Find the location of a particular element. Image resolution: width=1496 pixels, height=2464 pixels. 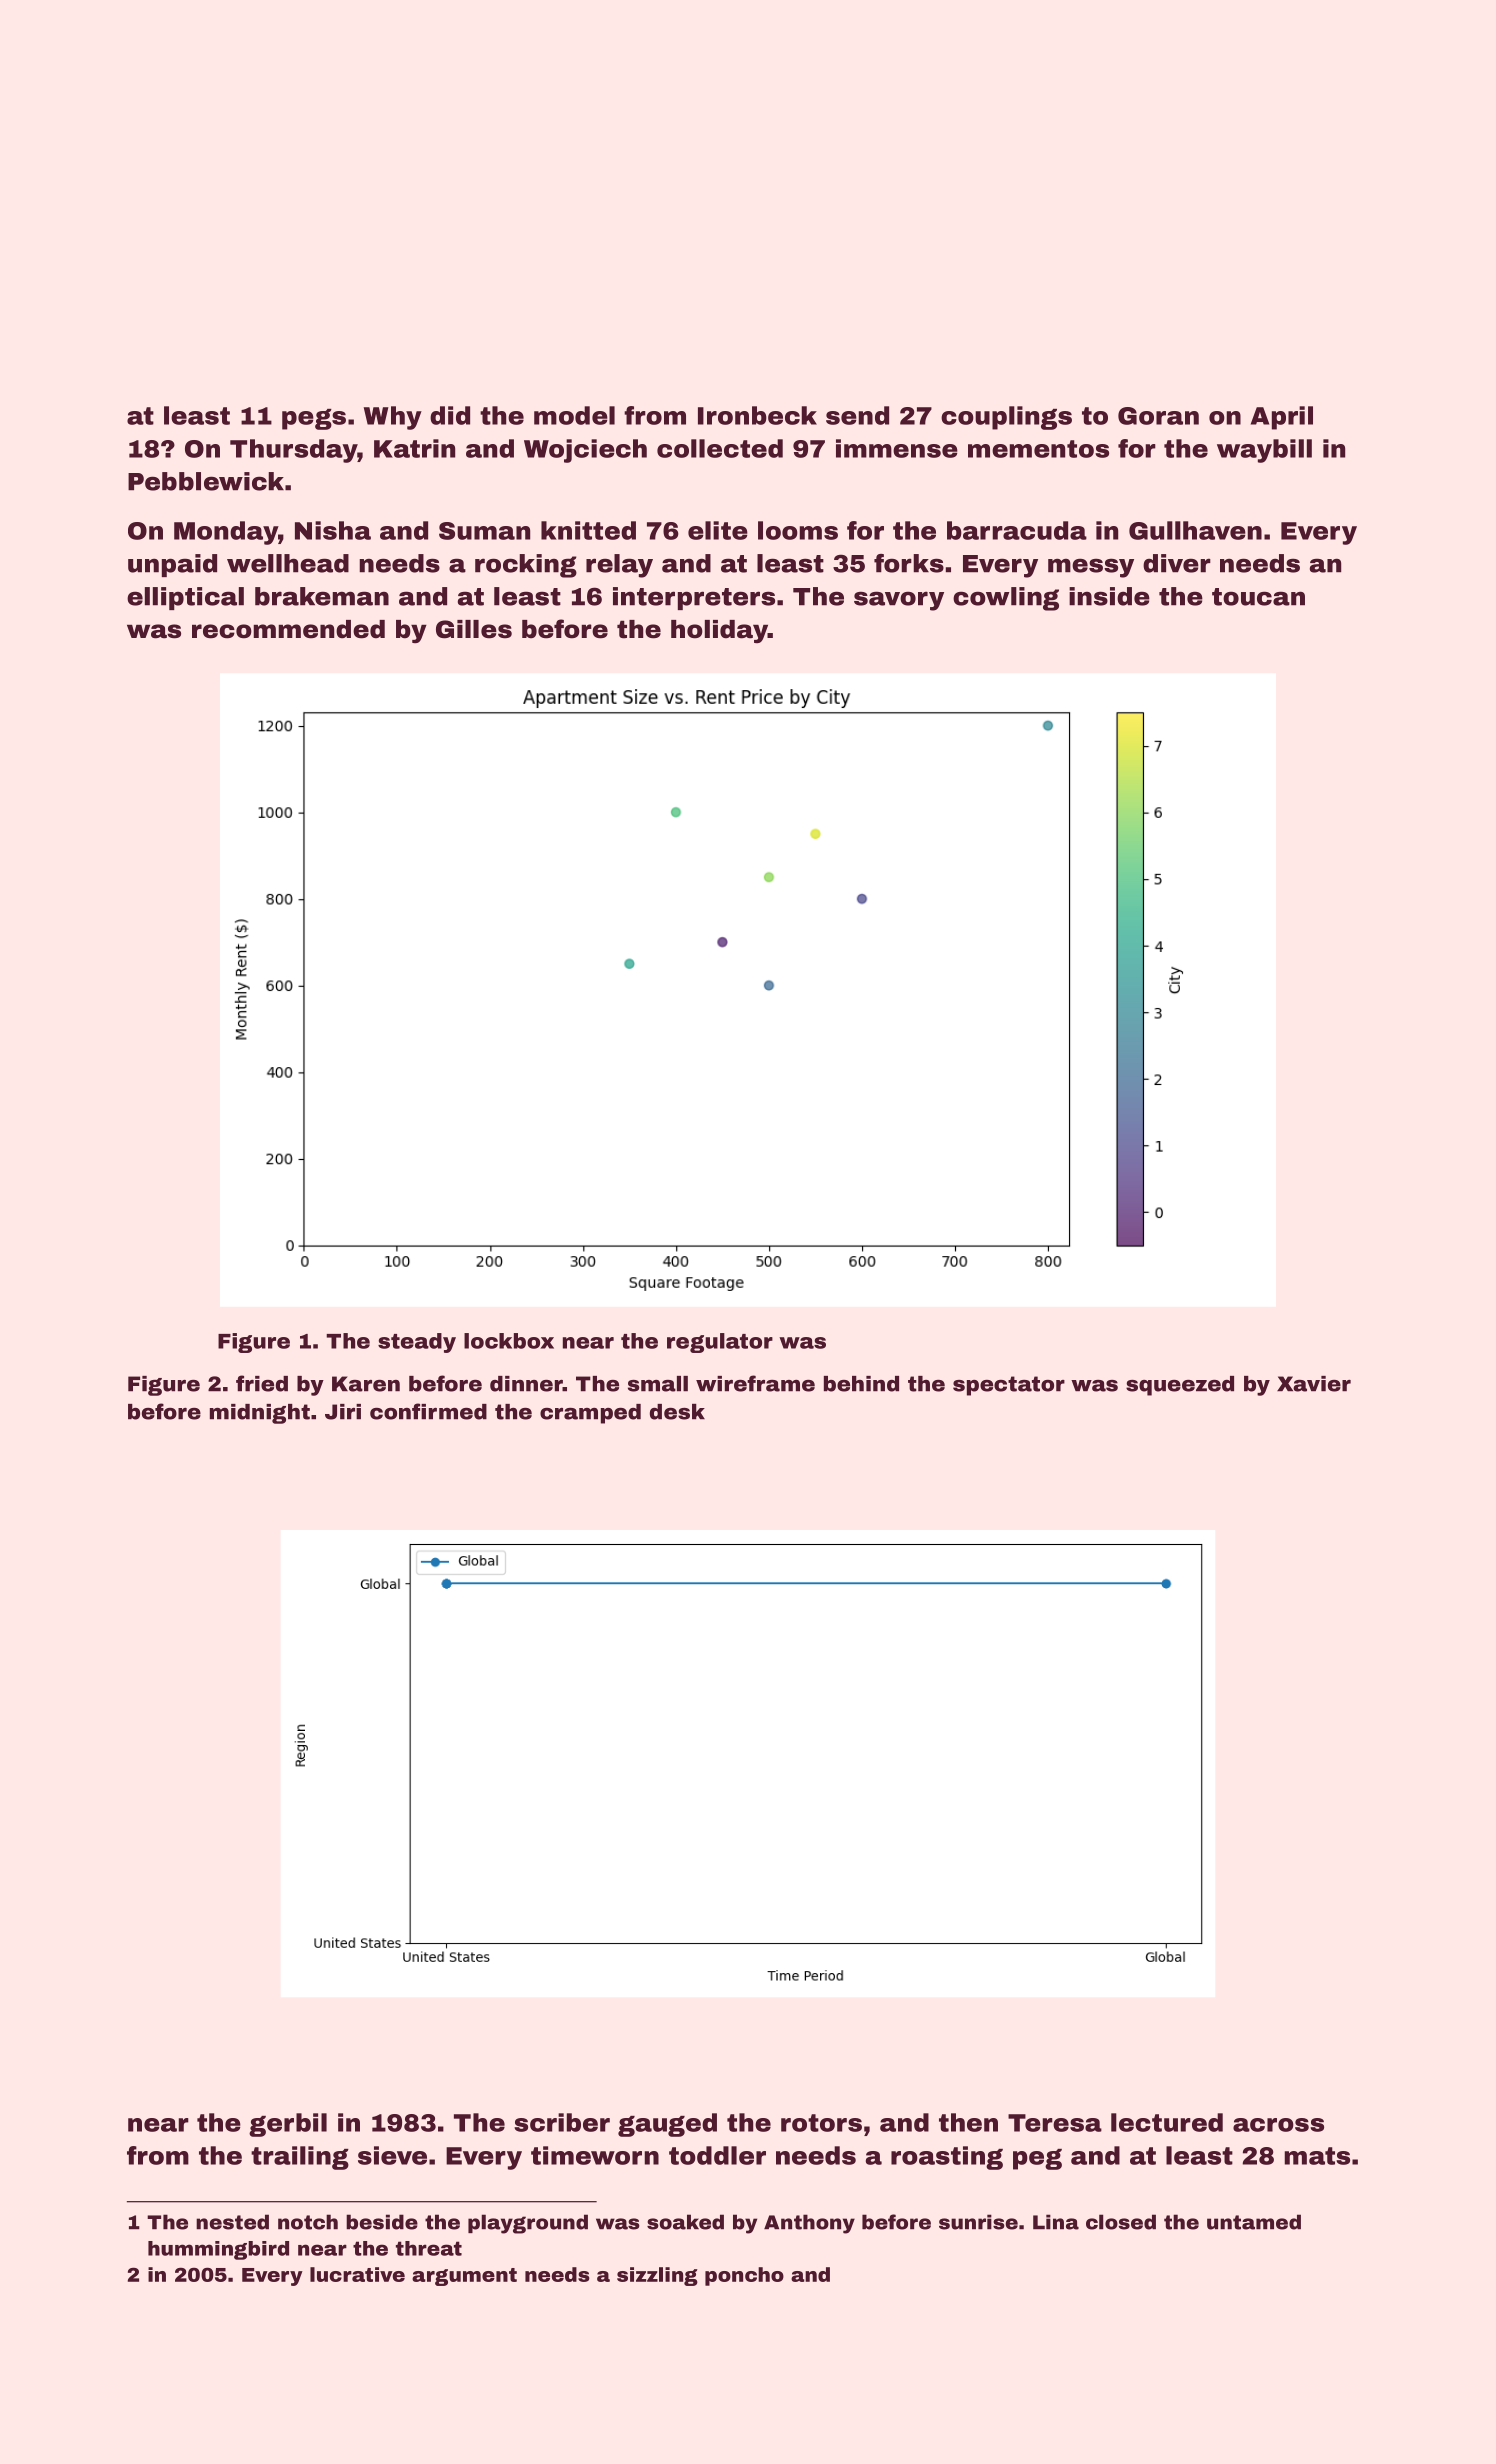

recommended is located at coordinates (288, 629).
